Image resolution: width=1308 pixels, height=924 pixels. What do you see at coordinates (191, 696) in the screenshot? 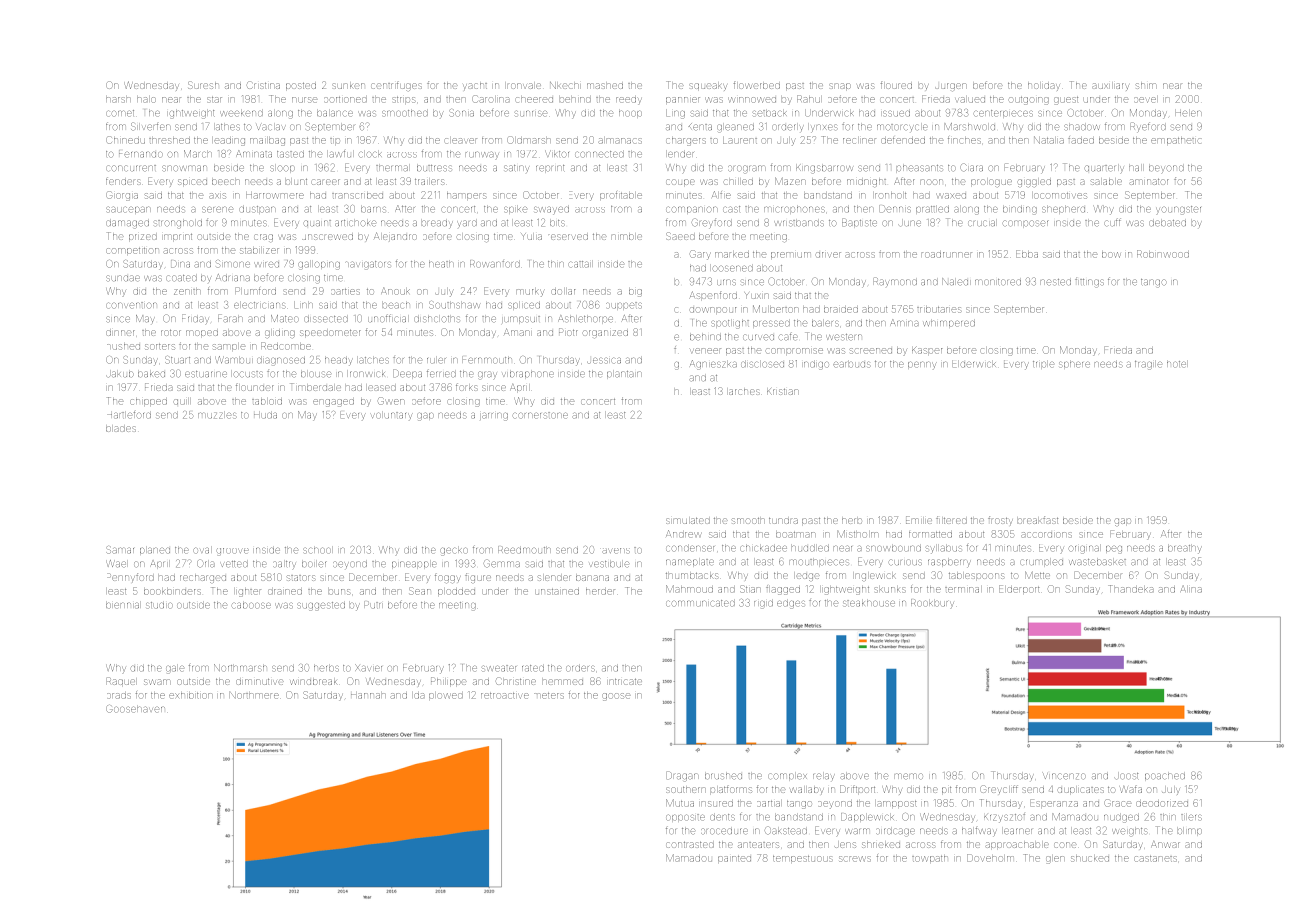
I see `exhibition` at bounding box center [191, 696].
